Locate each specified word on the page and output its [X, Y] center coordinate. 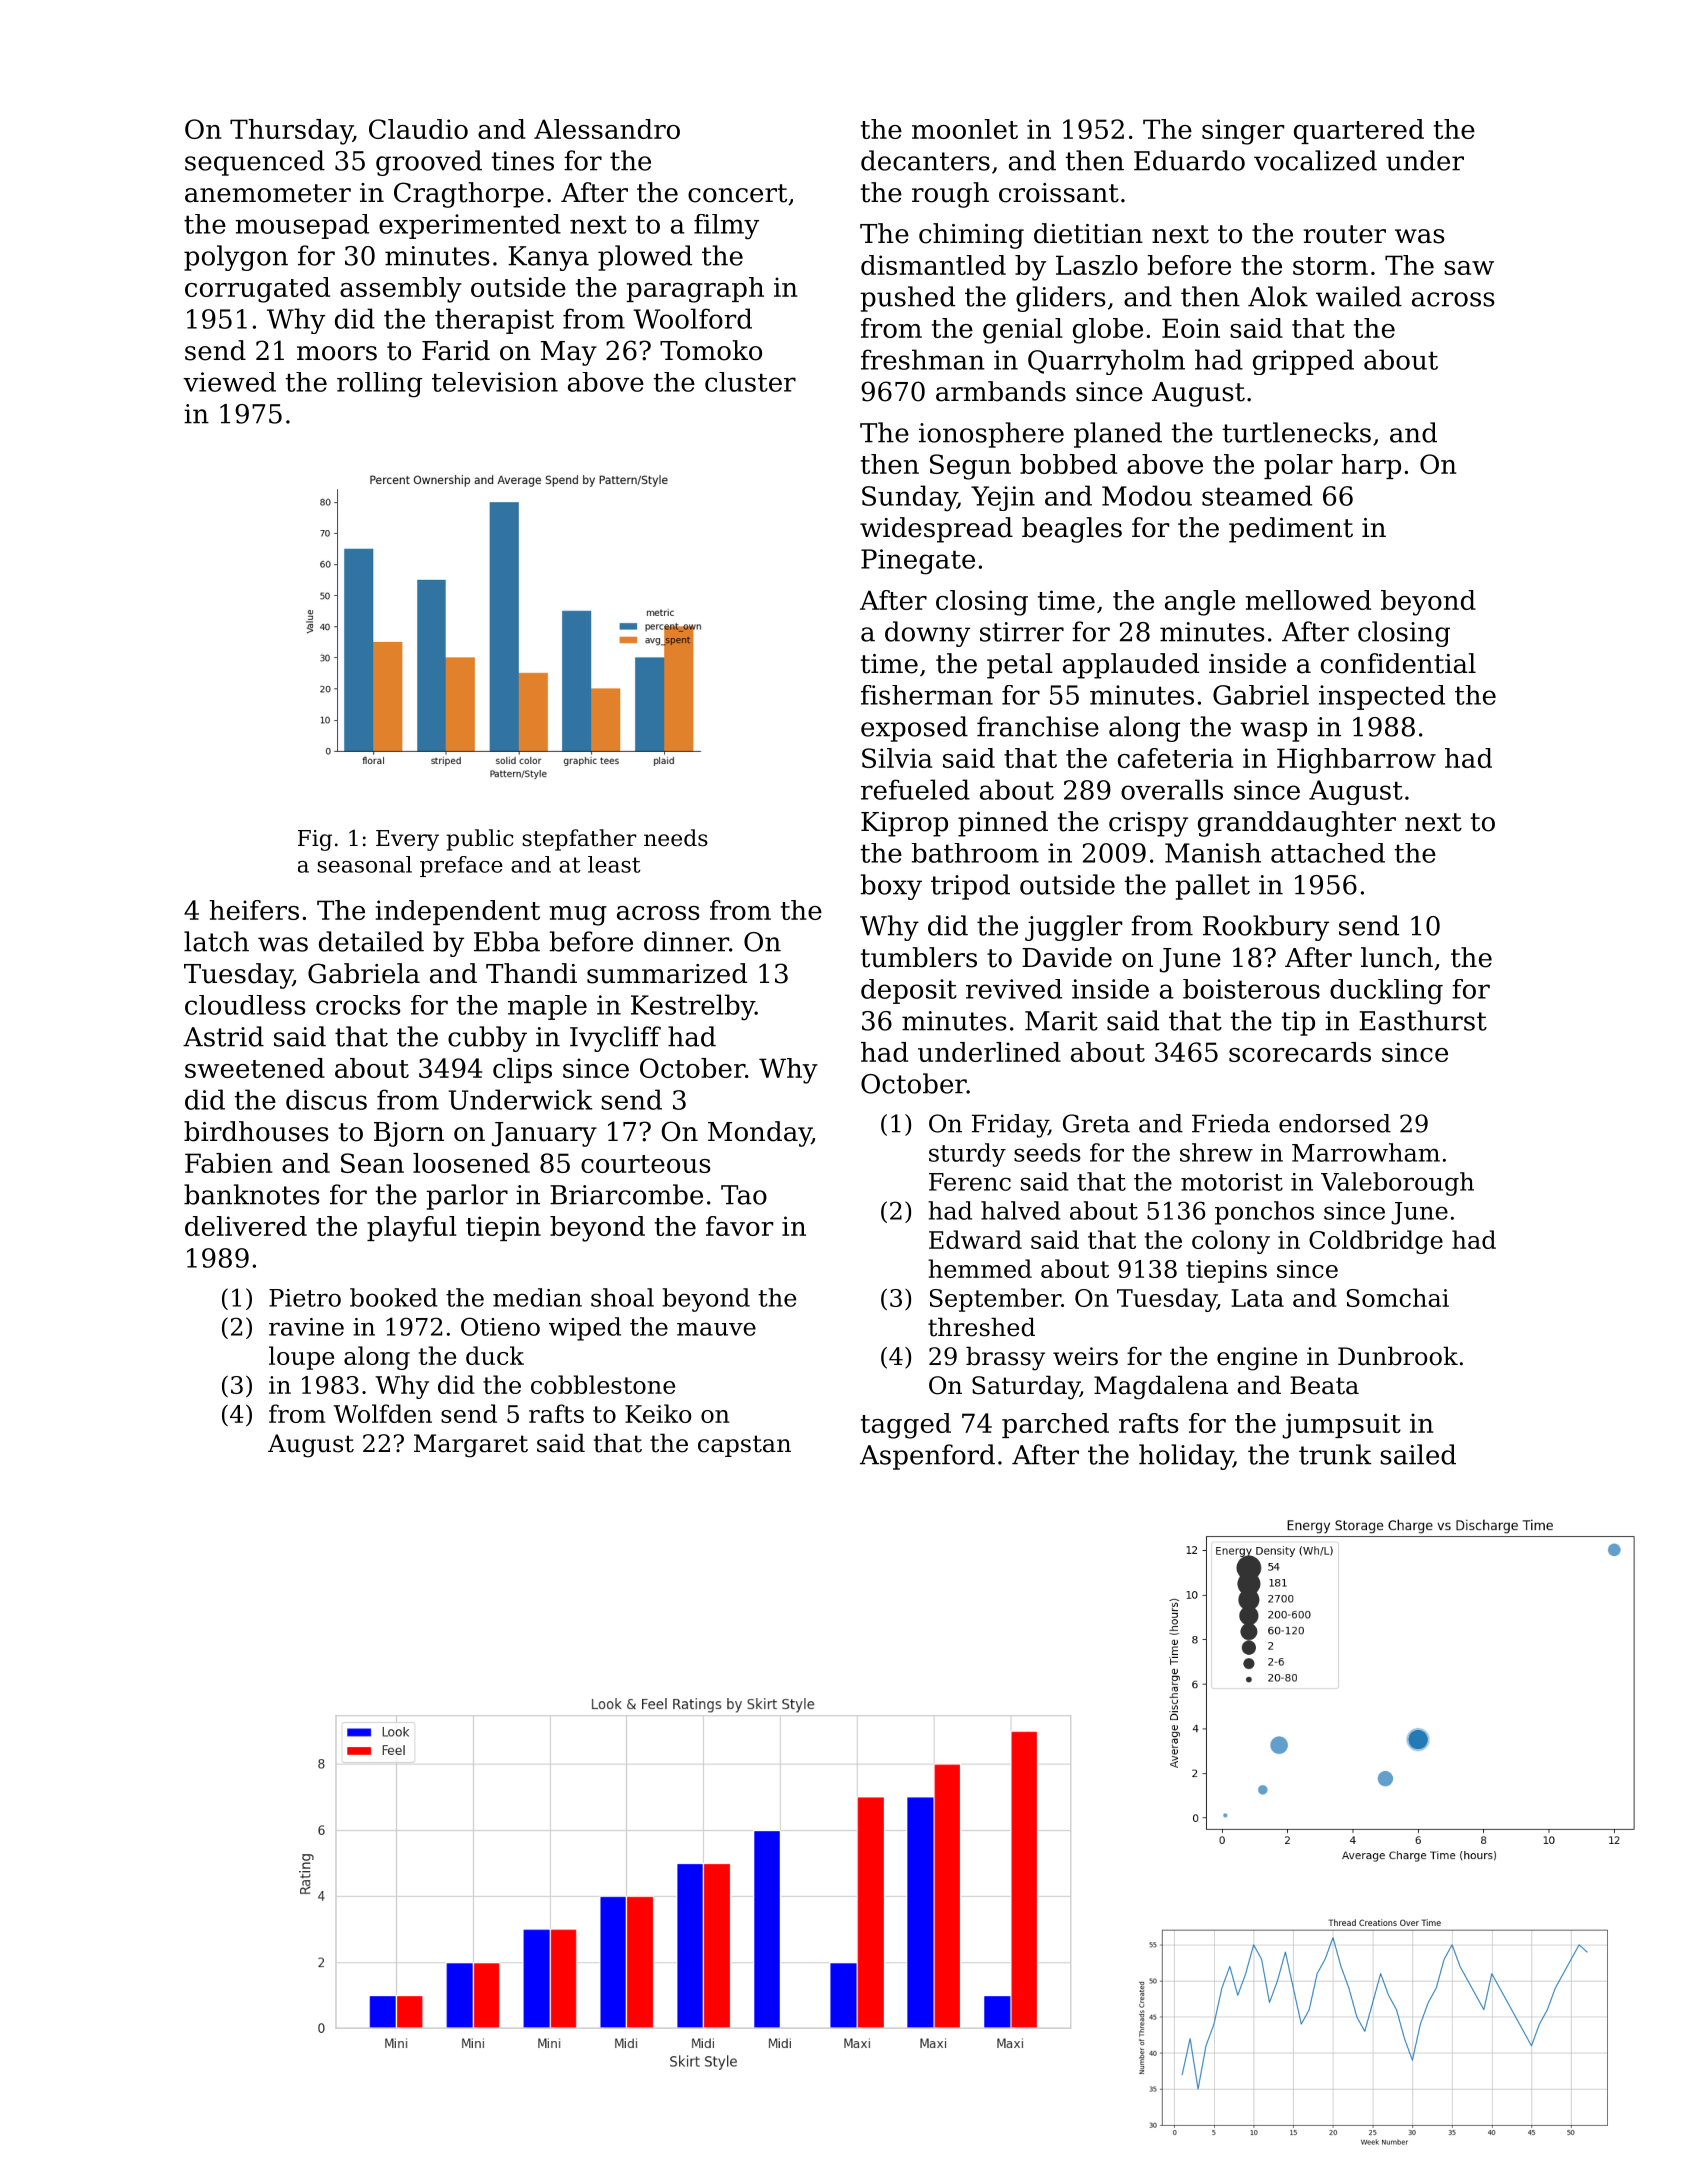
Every [407, 840]
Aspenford [927, 1457]
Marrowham [1366, 1152]
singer [1243, 132]
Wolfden [382, 1413]
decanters [925, 160]
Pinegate [918, 562]
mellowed [1308, 600]
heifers [254, 910]
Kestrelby [693, 1007]
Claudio [418, 129]
